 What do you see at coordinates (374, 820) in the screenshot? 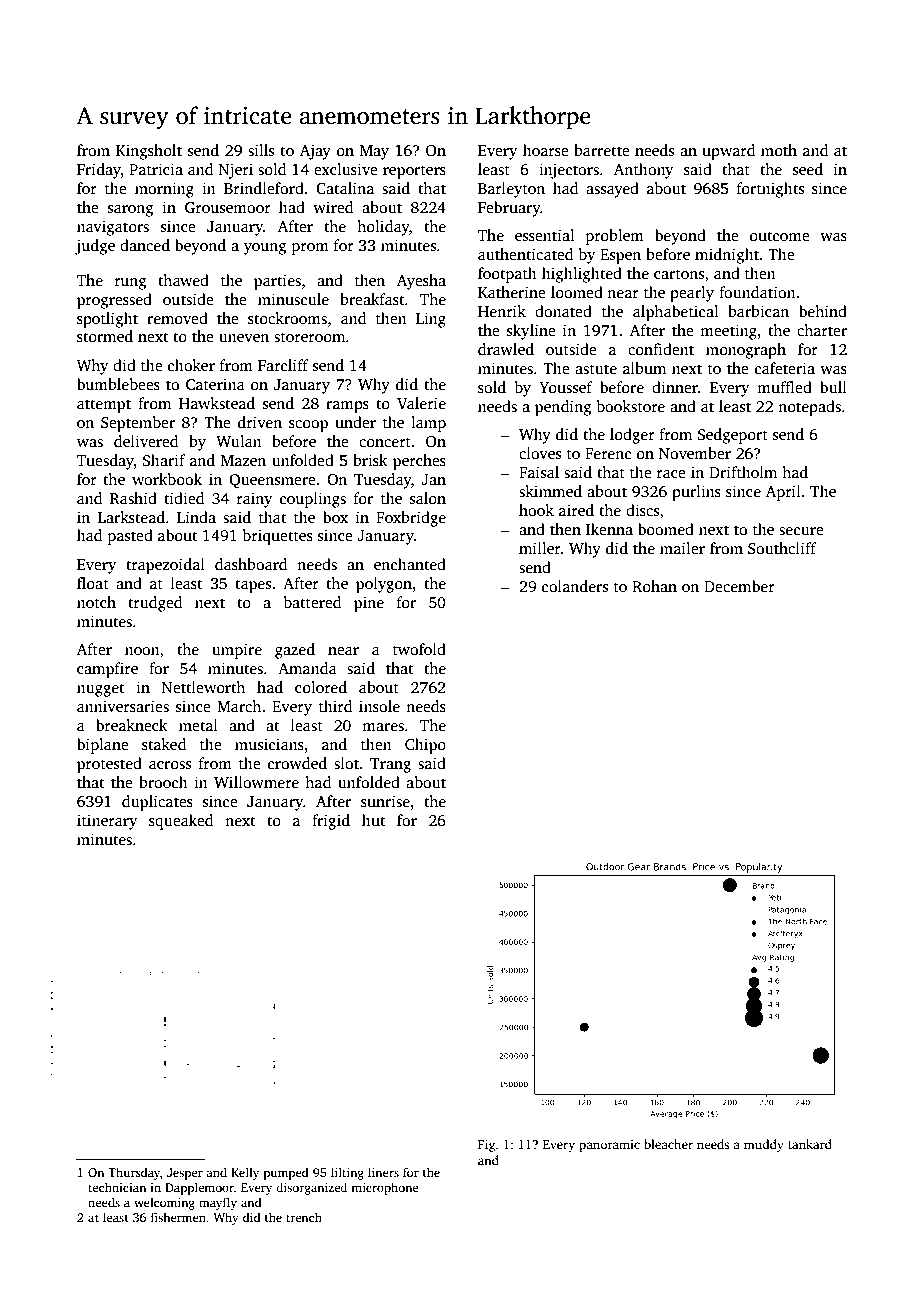
I see `hut` at bounding box center [374, 820].
